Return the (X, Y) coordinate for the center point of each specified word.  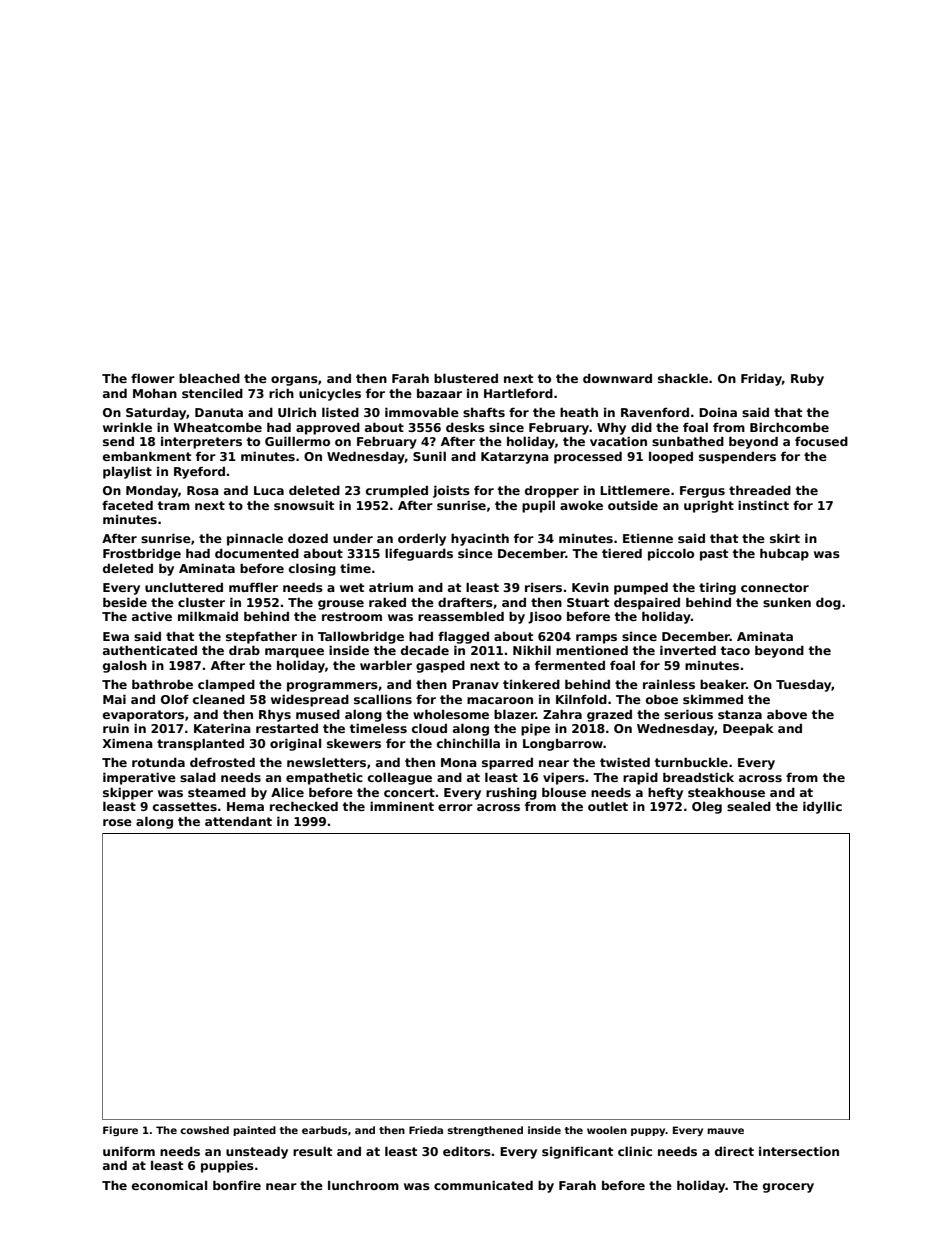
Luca (269, 490)
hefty (665, 793)
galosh (125, 666)
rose (117, 822)
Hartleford (518, 393)
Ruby (807, 379)
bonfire (237, 1185)
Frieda (426, 1130)
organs (294, 381)
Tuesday (803, 685)
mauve (725, 1131)
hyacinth (480, 539)
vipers (564, 778)
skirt (785, 538)
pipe (535, 729)
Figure (120, 1131)
